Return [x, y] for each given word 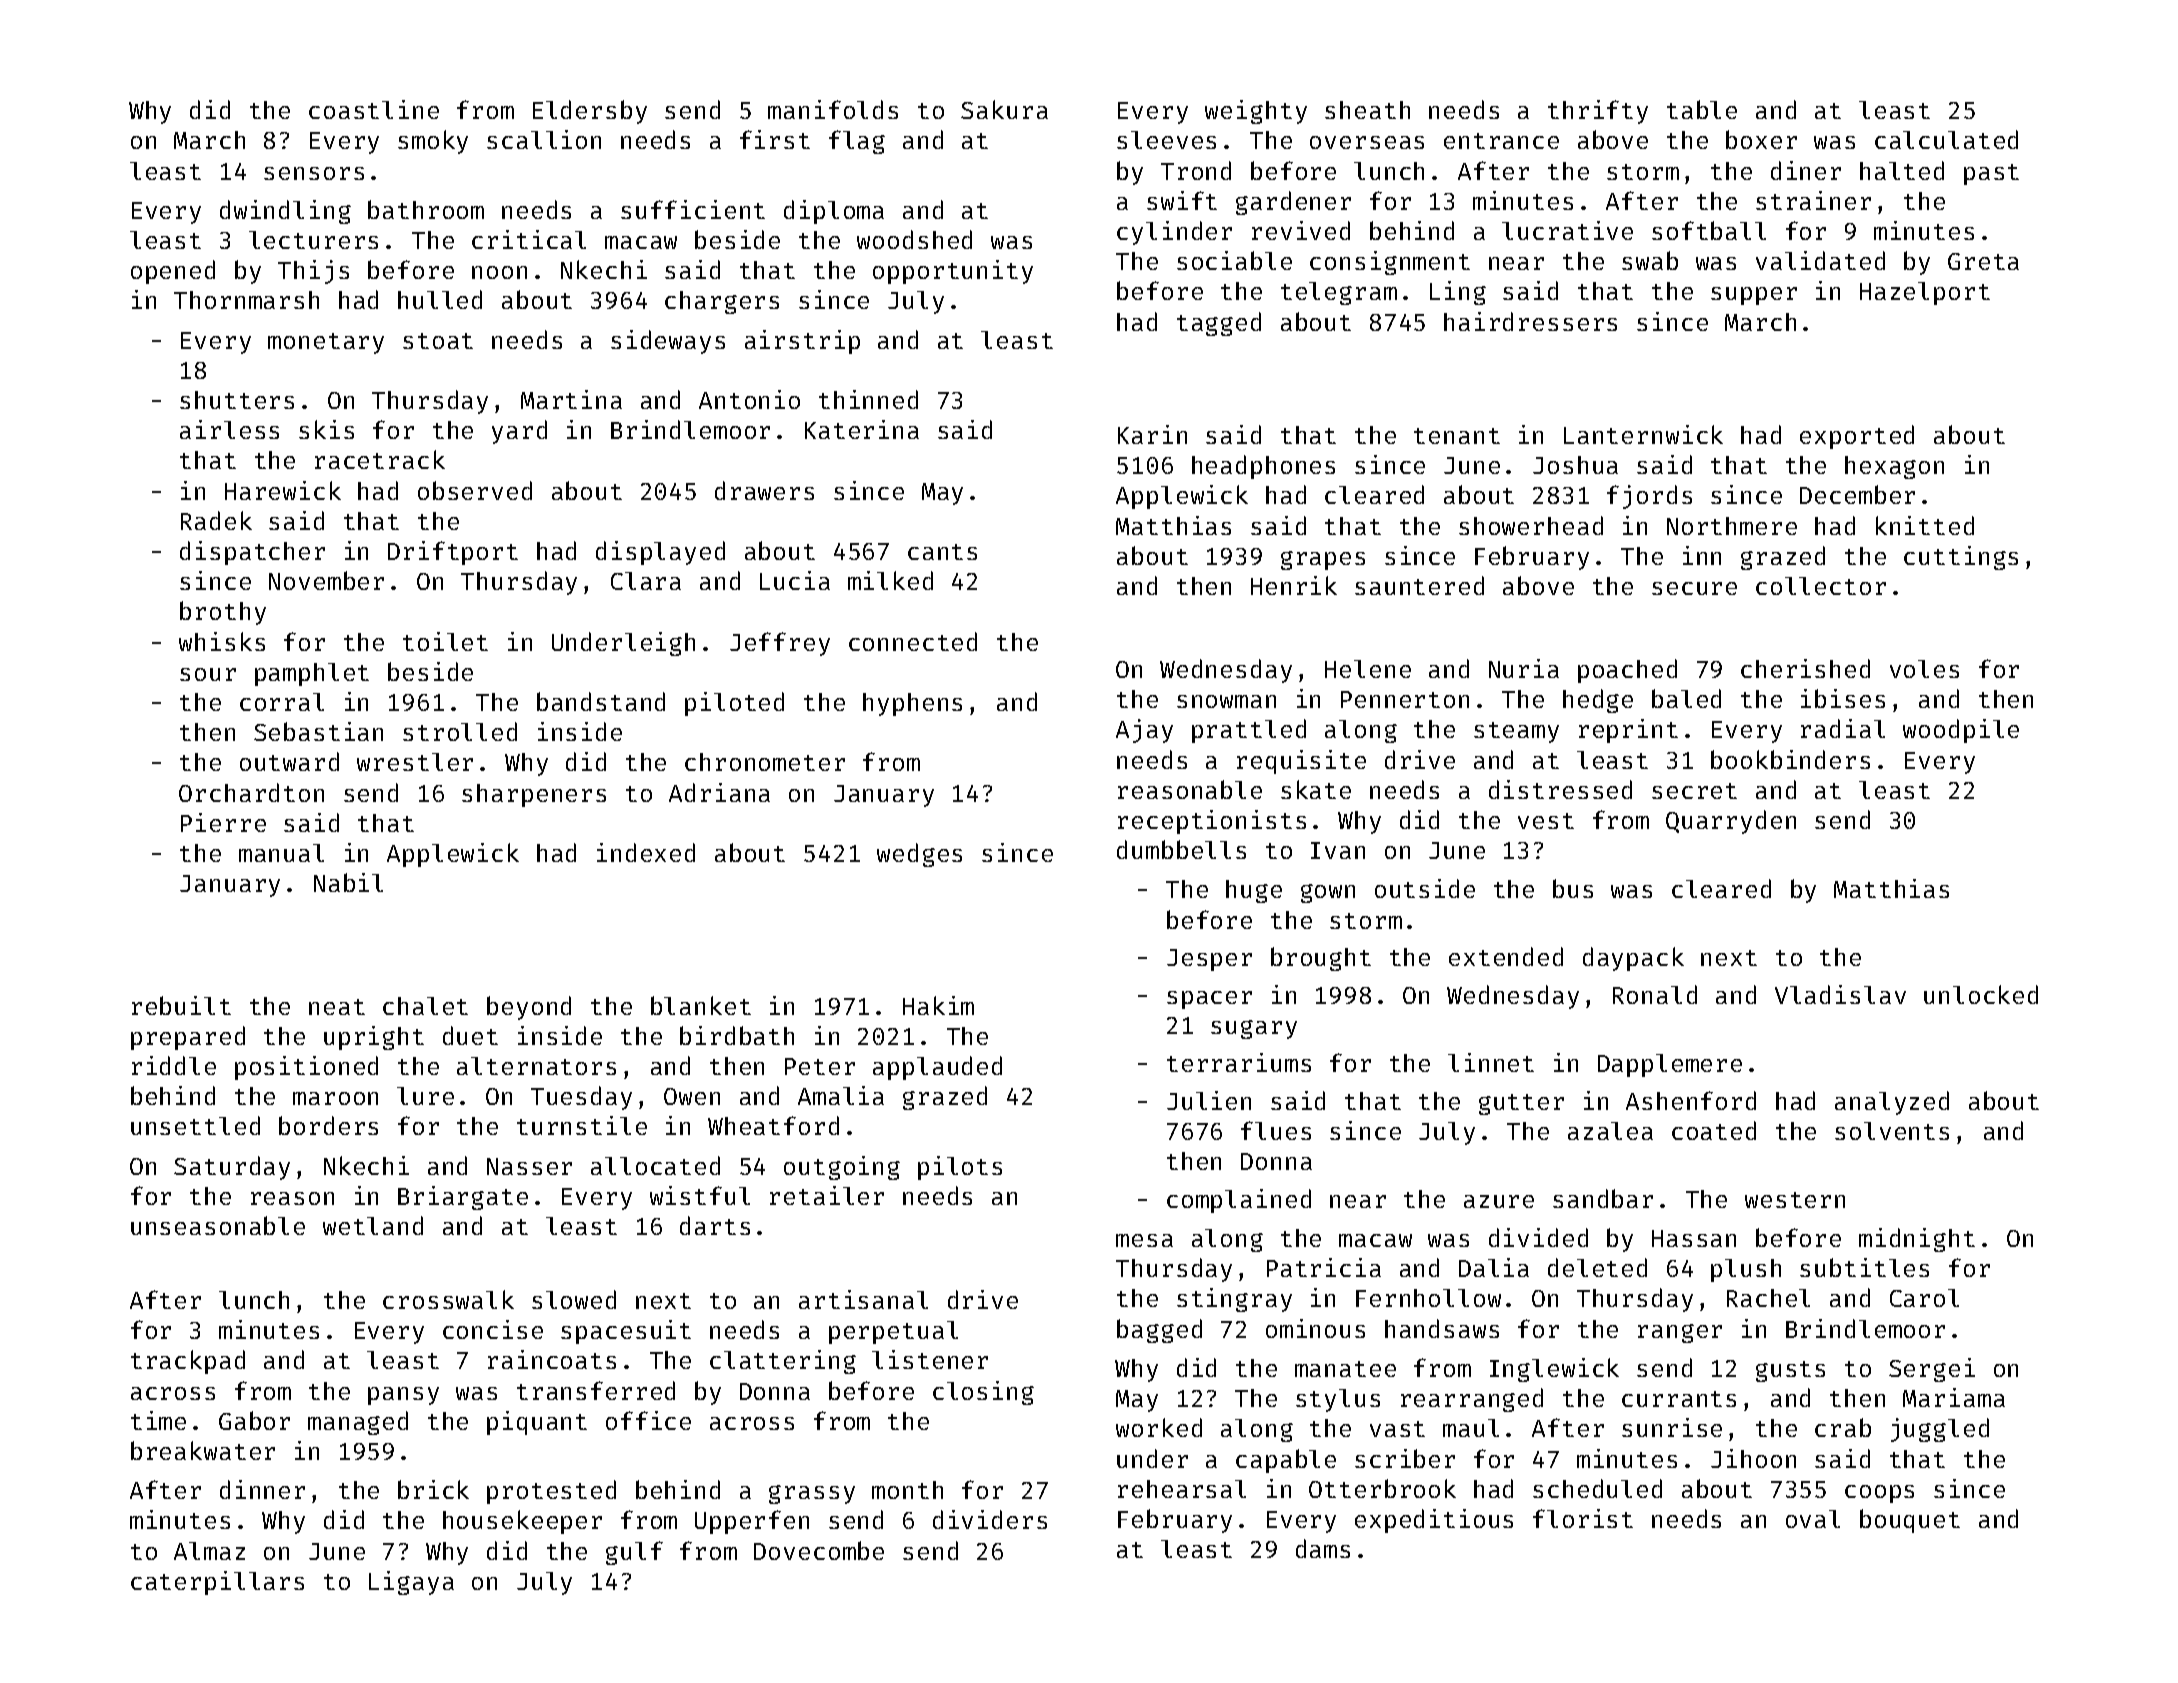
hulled [440, 299]
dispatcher [252, 553]
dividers [990, 1519]
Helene [1368, 669]
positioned [306, 1068]
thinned [868, 399]
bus [1573, 888]
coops [1879, 1494]
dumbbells [1181, 849]
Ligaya [411, 1583]
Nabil [348, 882]
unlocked [1981, 994]
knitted [1925, 525]
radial [1843, 728]
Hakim [938, 1005]
